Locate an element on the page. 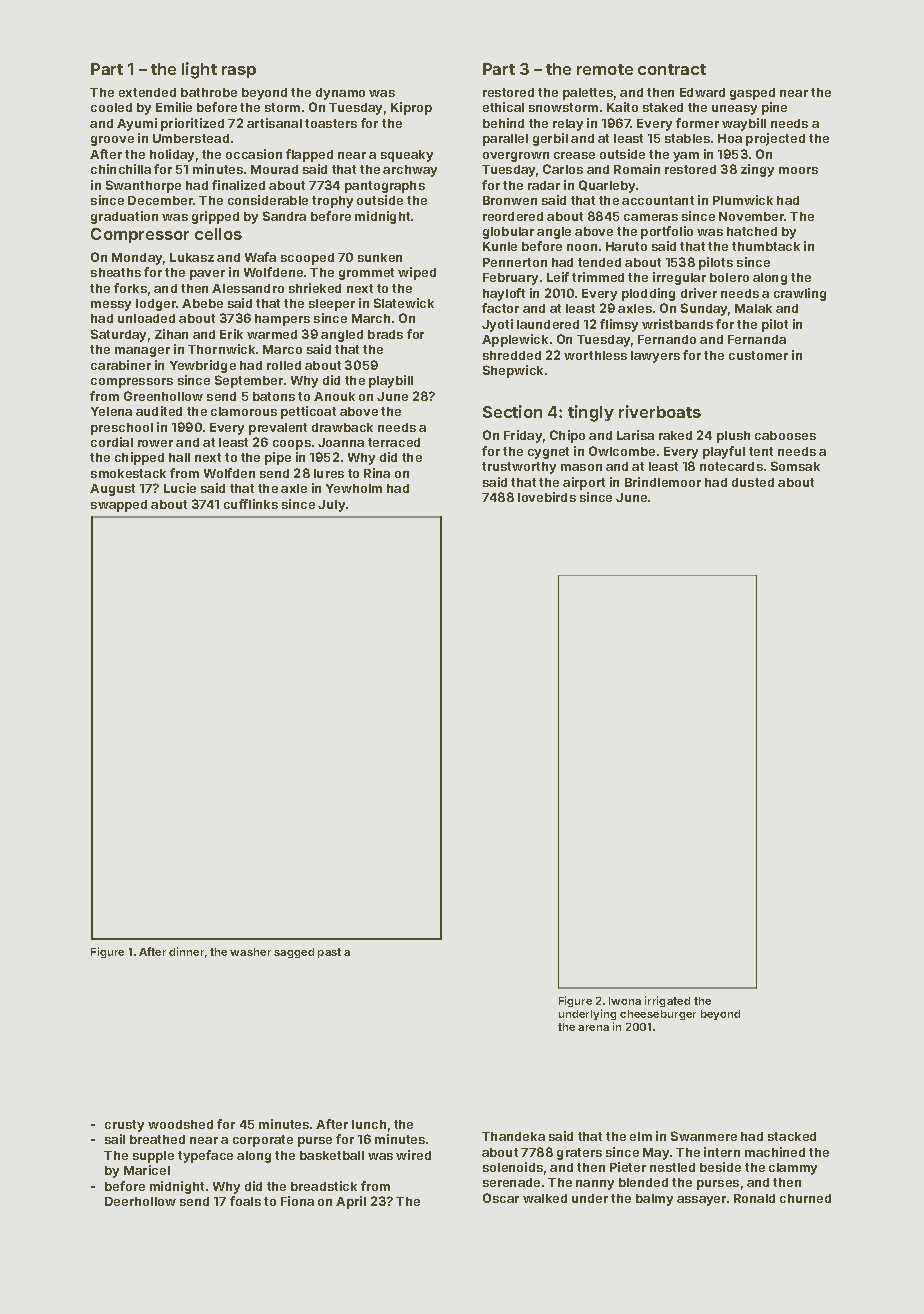  riverboats is located at coordinates (660, 411).
